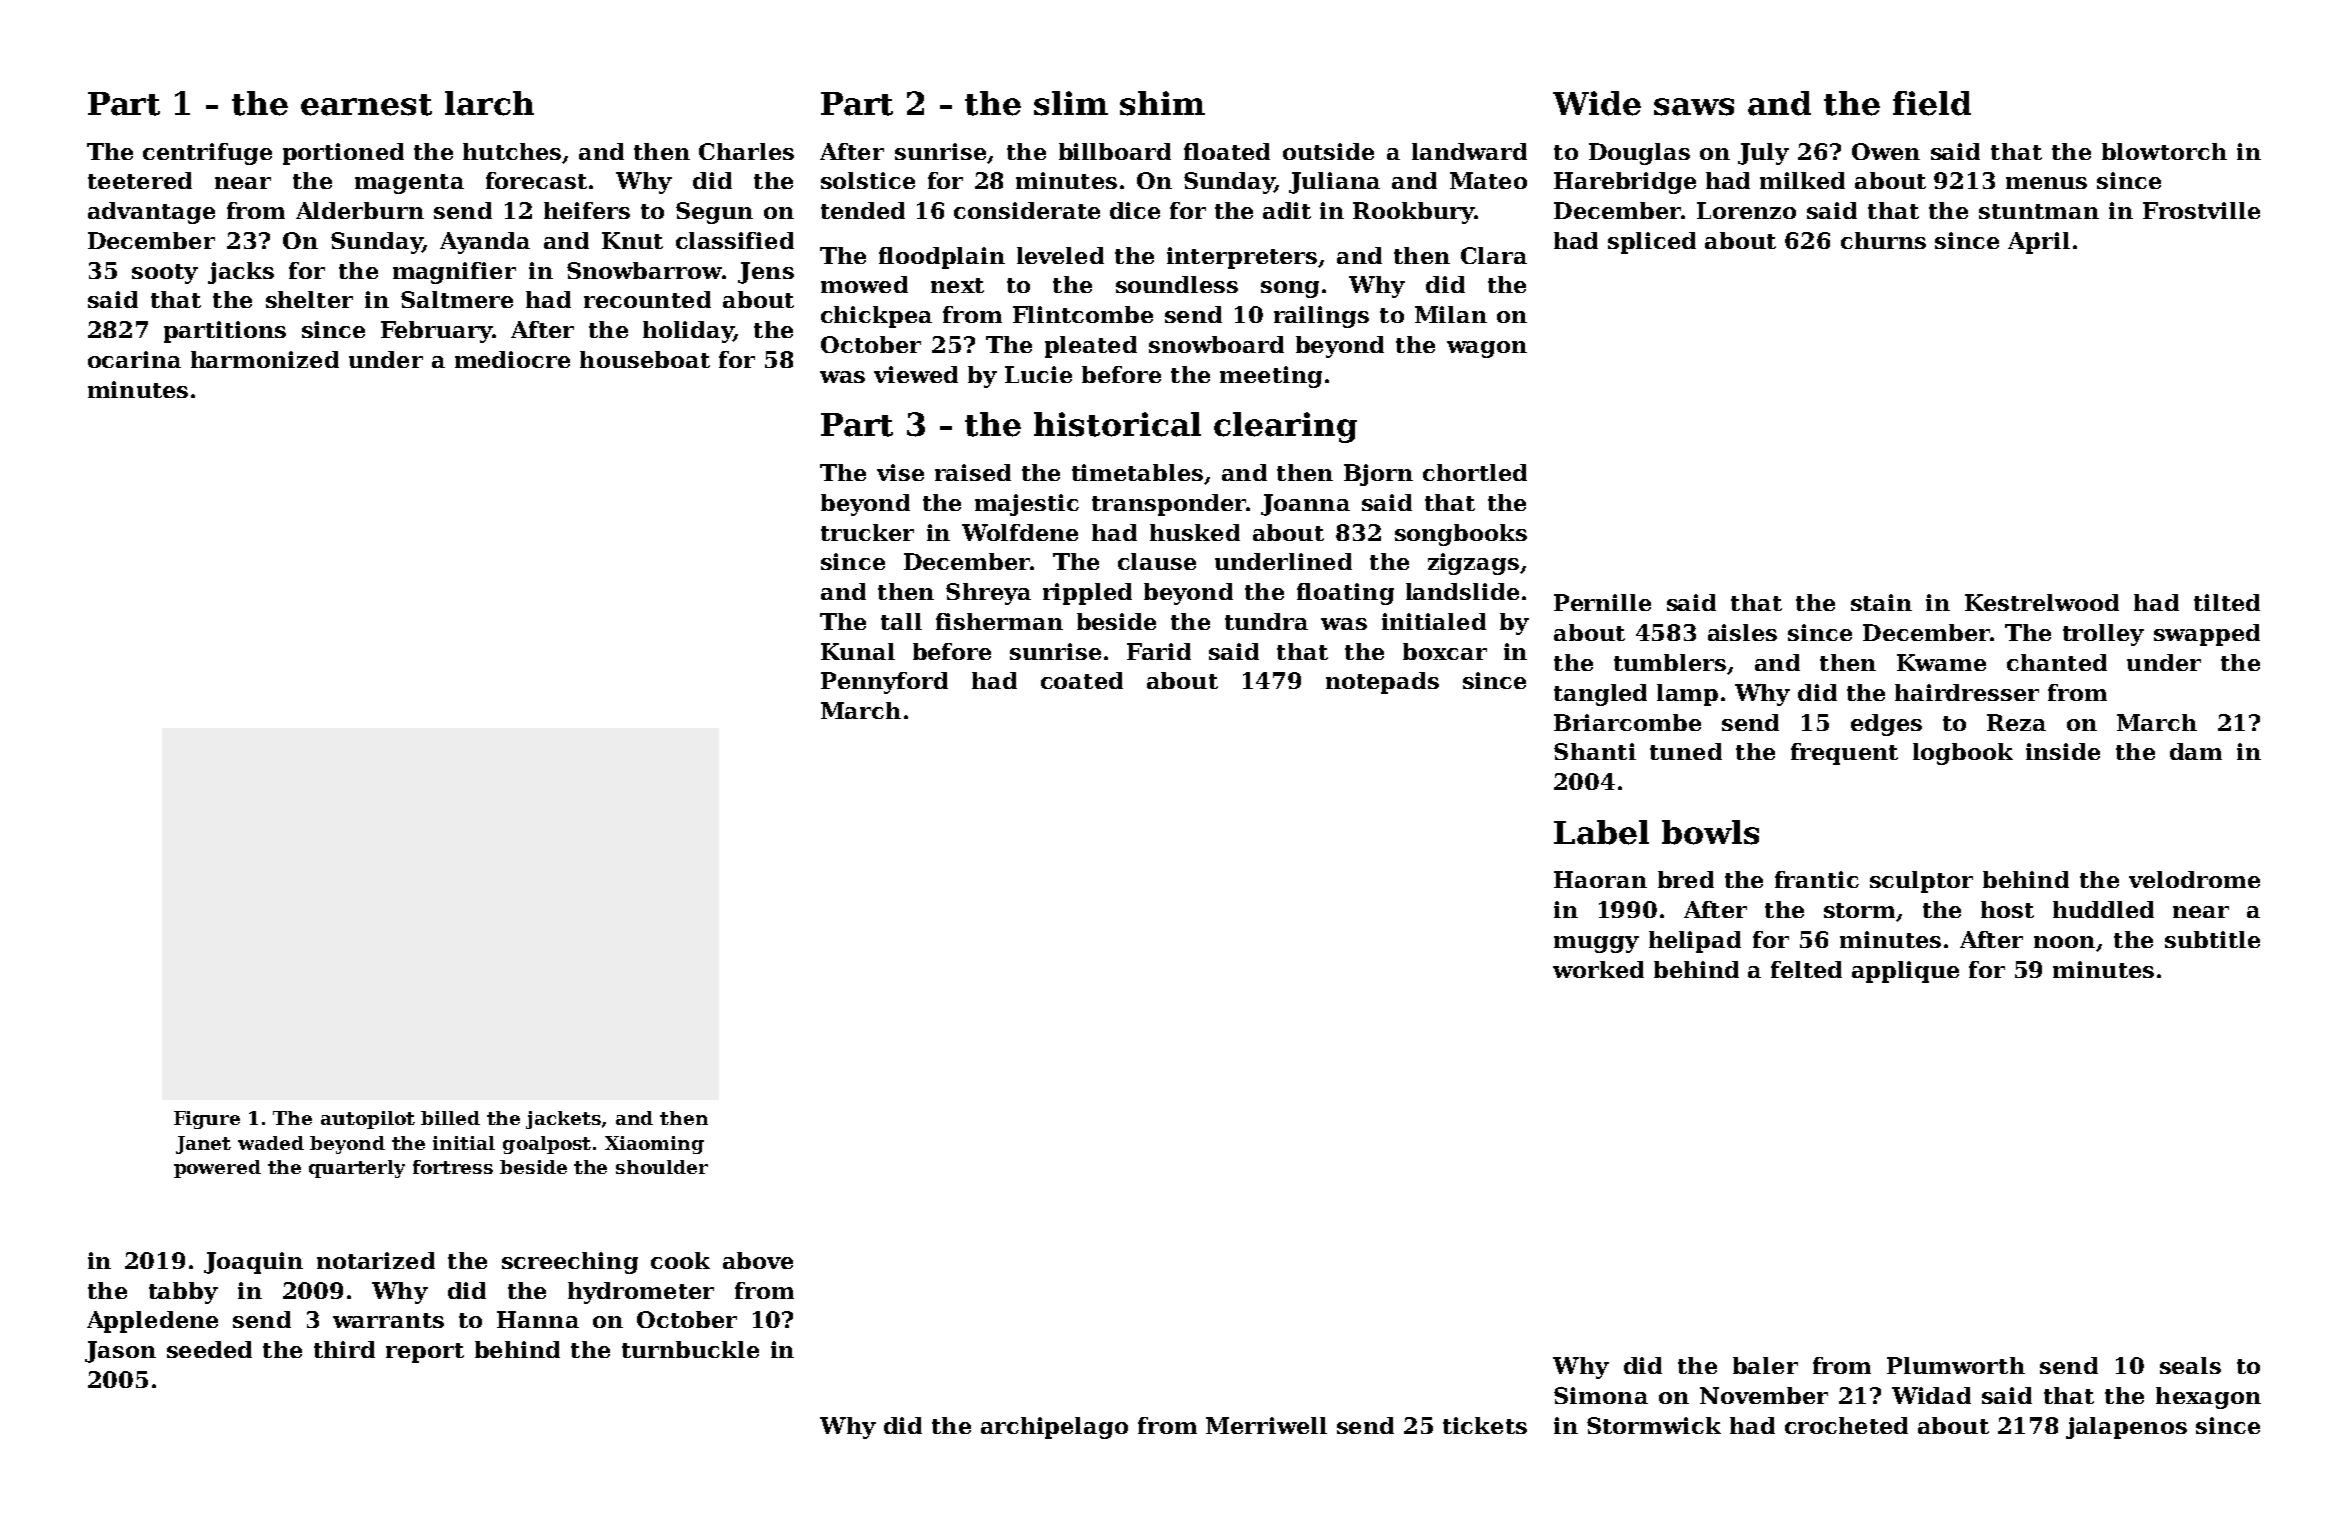  What do you see at coordinates (1054, 1428) in the document?
I see `archipelago` at bounding box center [1054, 1428].
